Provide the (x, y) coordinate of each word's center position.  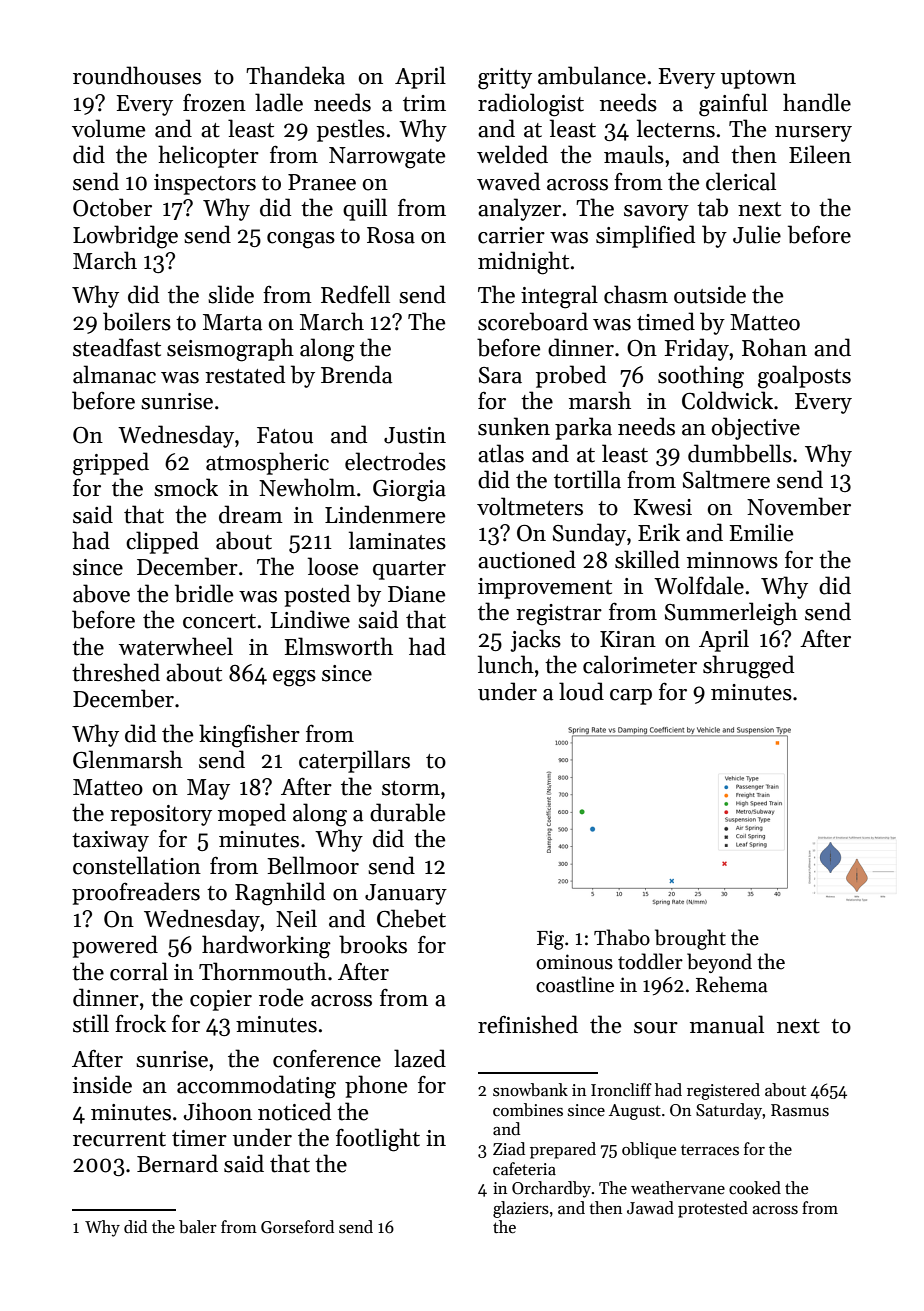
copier (221, 1000)
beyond (719, 963)
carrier (511, 235)
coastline (575, 984)
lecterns (676, 128)
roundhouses (137, 75)
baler (198, 1227)
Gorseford (297, 1227)
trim (424, 103)
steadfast (117, 347)
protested (713, 1209)
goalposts (804, 377)
